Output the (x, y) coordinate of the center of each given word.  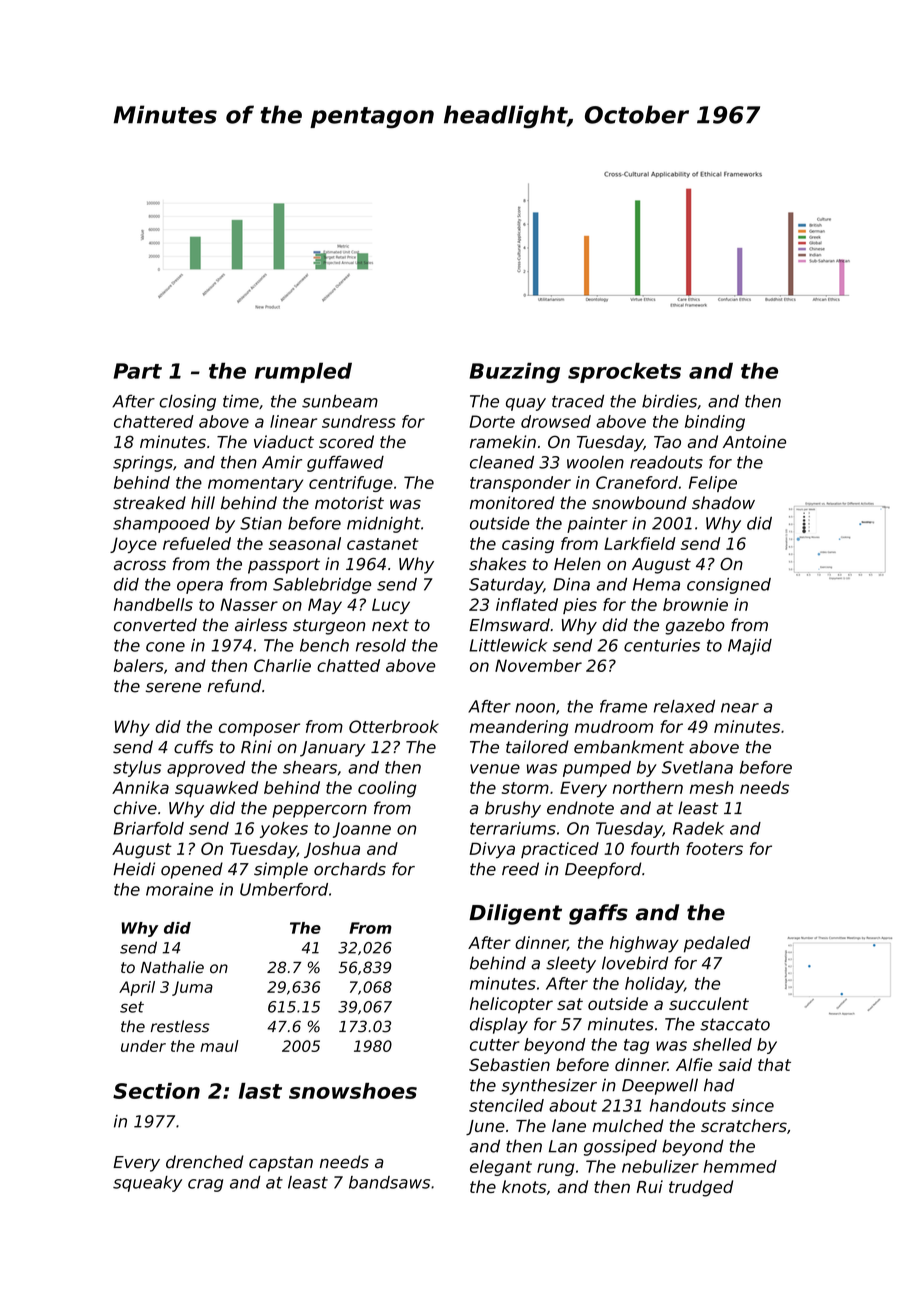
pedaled (717, 944)
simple (281, 870)
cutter (494, 1045)
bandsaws (389, 1182)
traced (578, 401)
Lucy (391, 606)
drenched (205, 1162)
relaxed (684, 706)
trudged (701, 1188)
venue (495, 769)
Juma (192, 988)
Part (137, 371)
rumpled (303, 372)
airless (261, 625)
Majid (750, 647)
